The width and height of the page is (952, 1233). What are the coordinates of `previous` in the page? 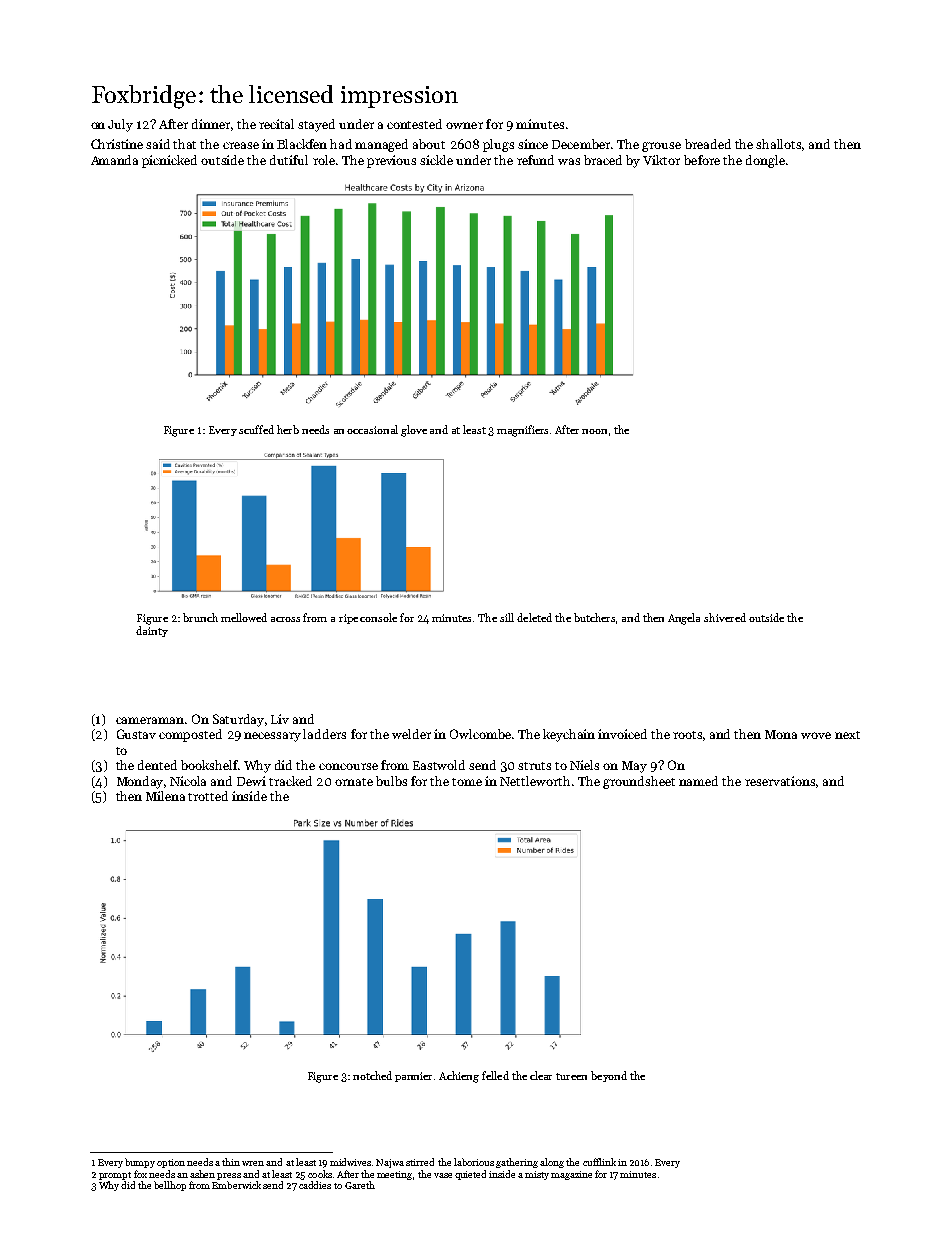 It's located at (391, 161).
